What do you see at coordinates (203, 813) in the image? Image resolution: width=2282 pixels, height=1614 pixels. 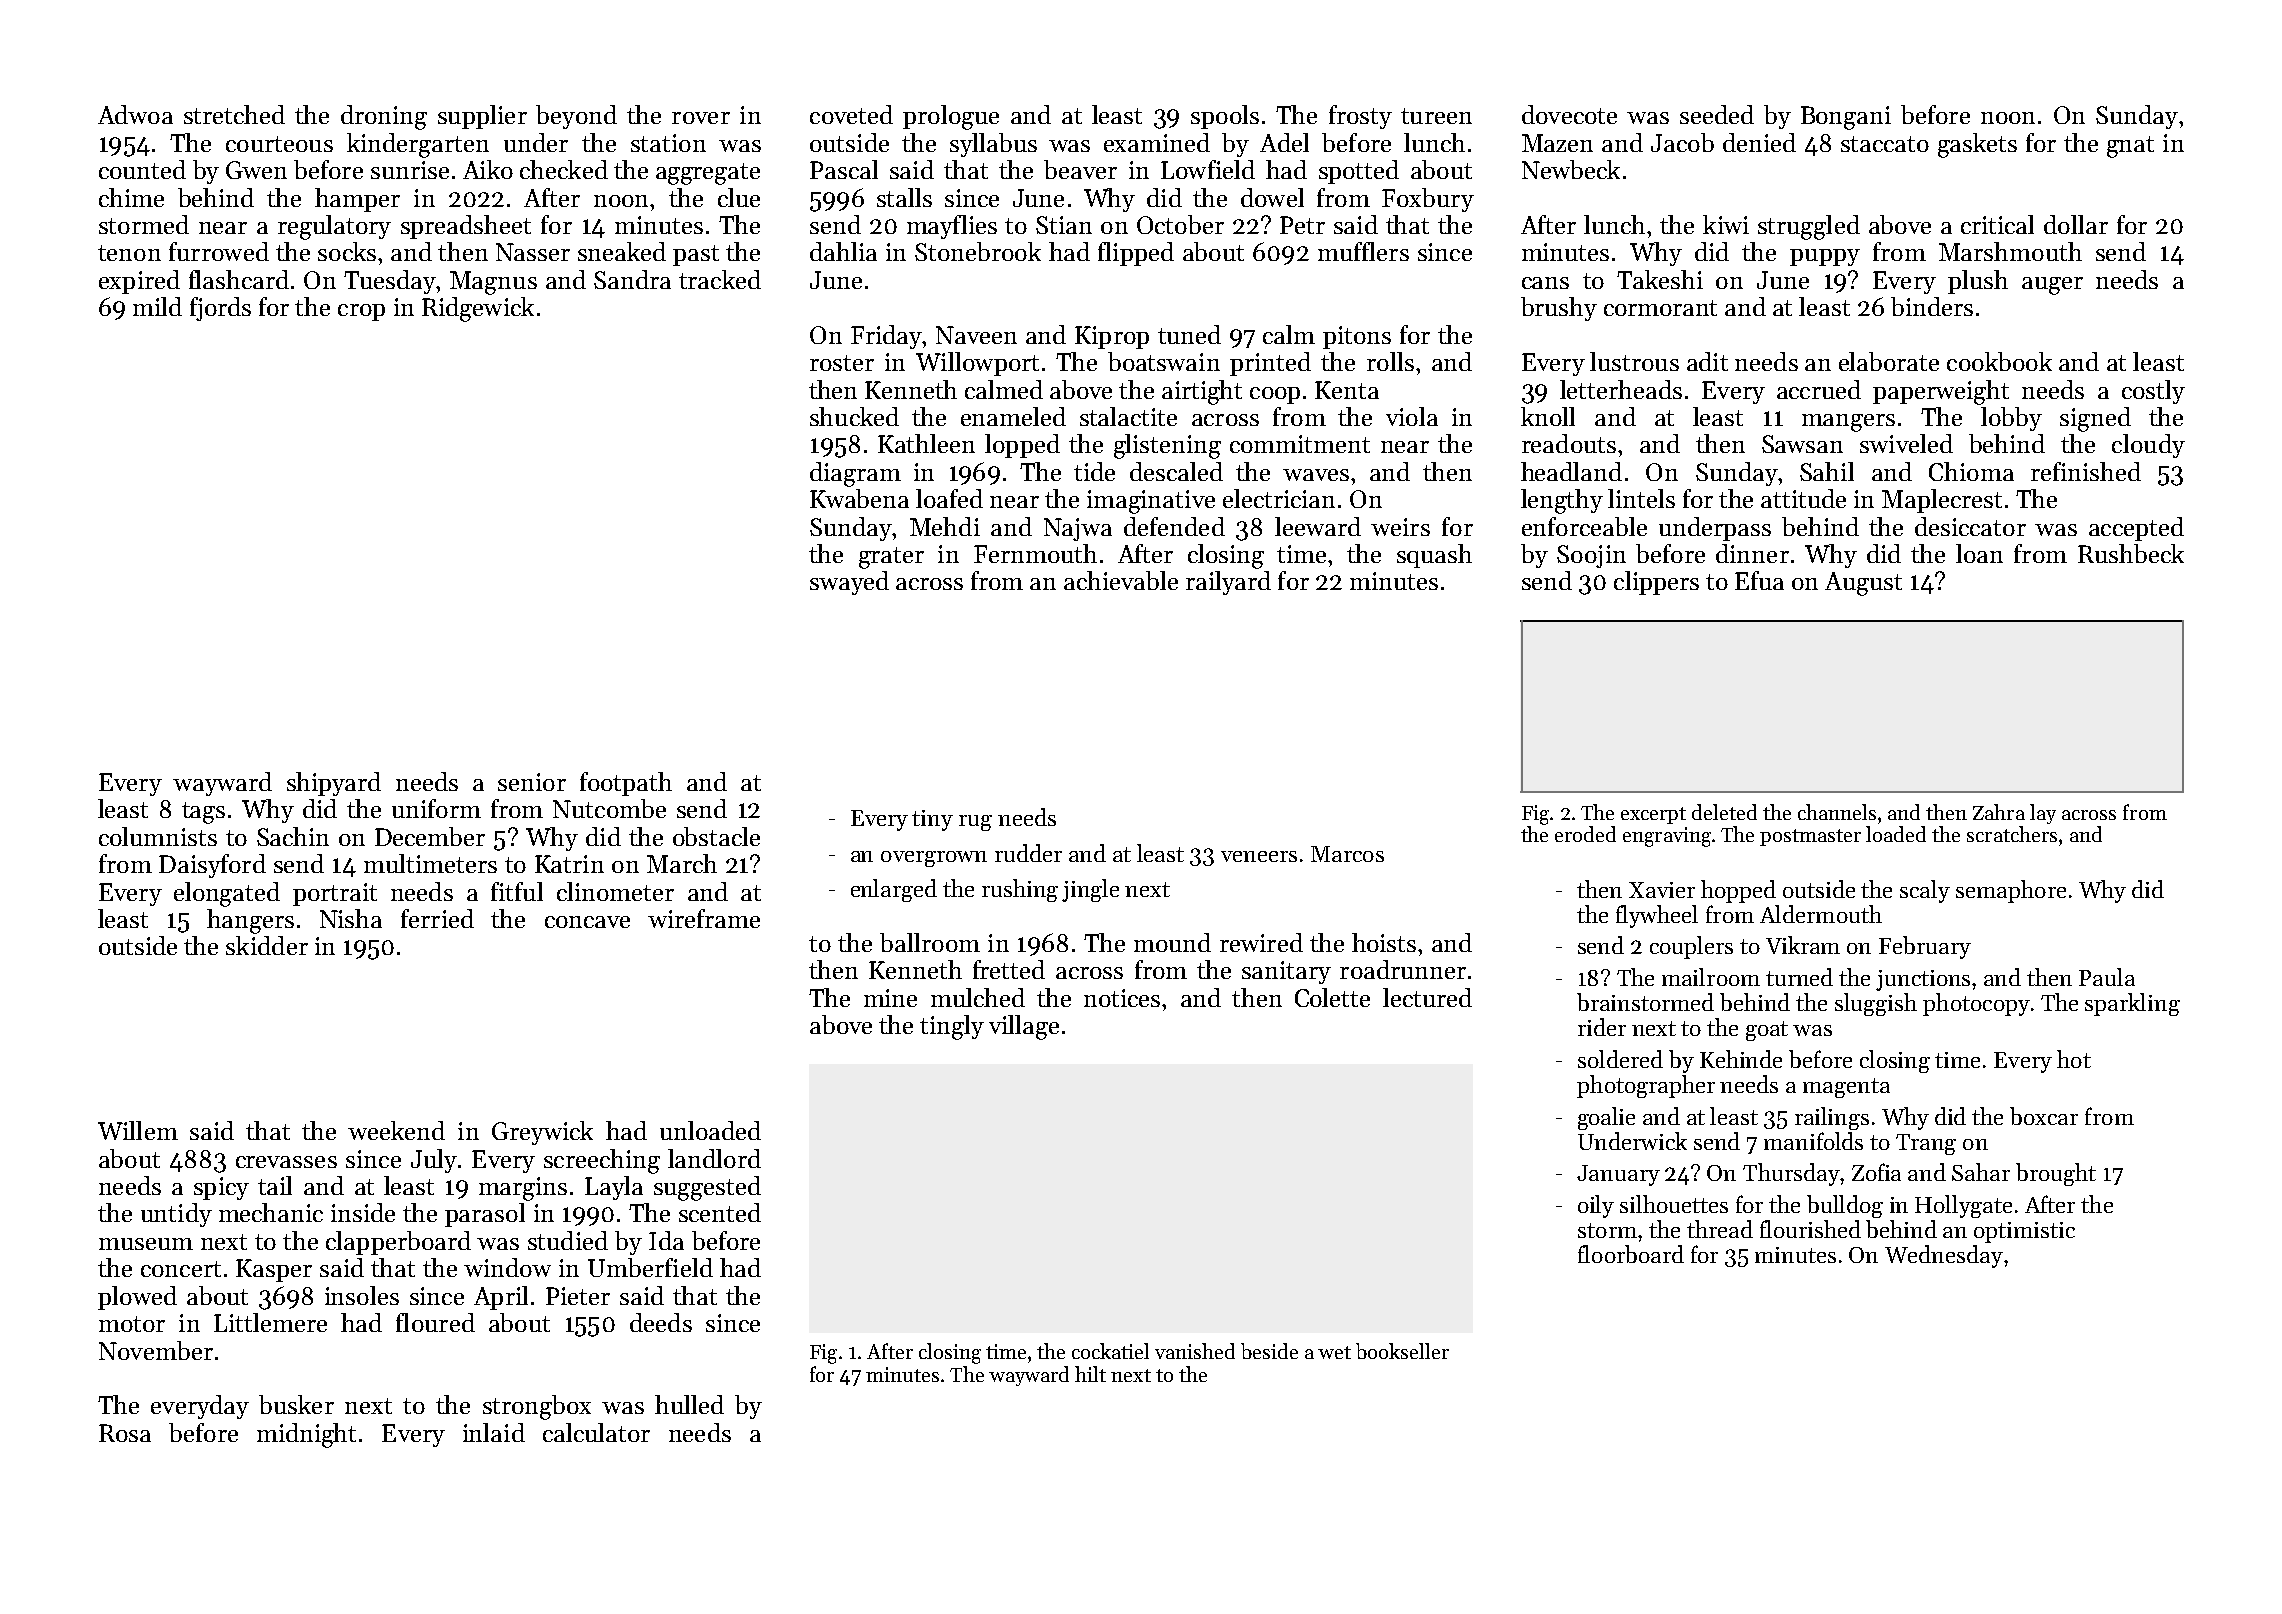 I see `tags` at bounding box center [203, 813].
